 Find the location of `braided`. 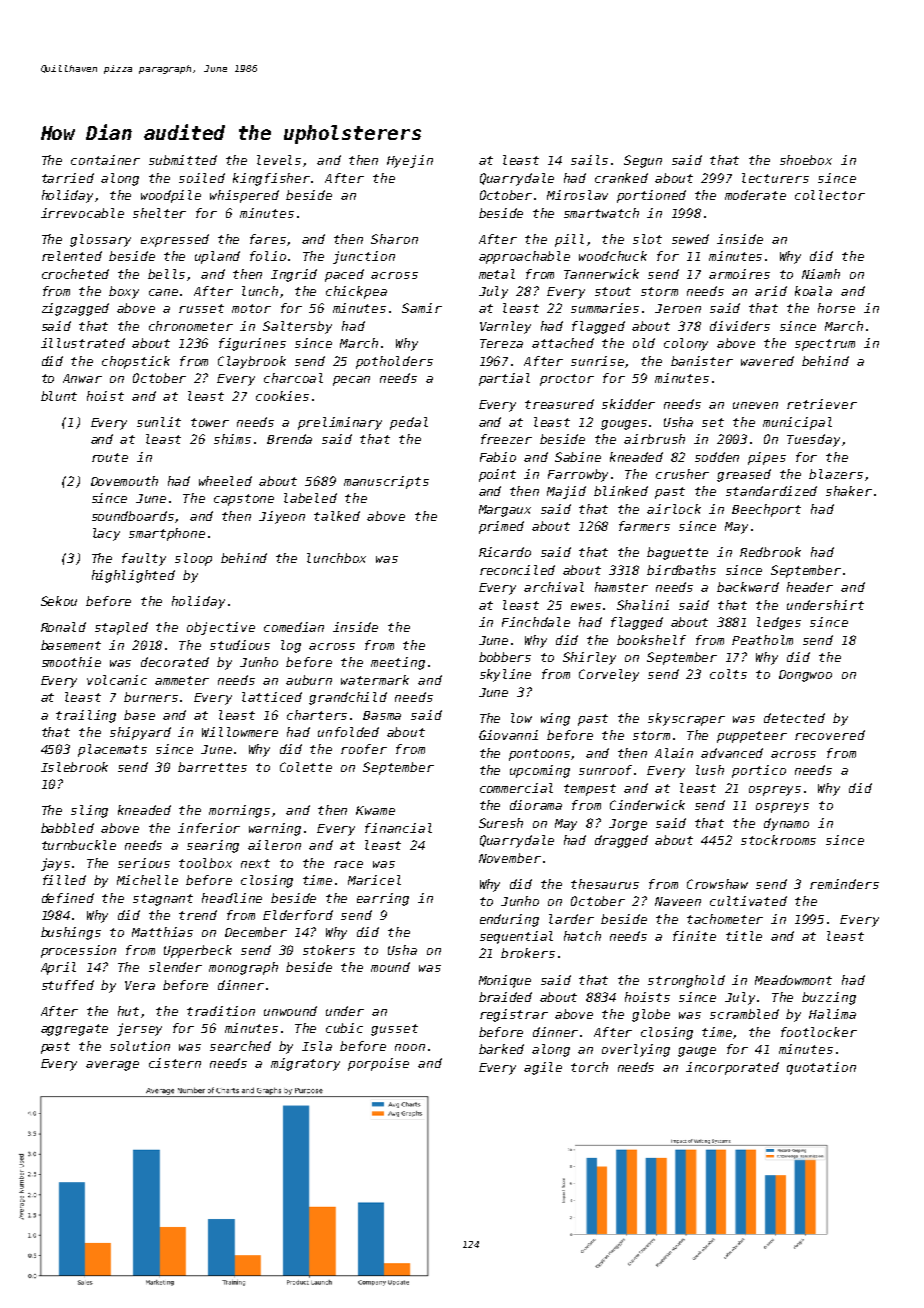

braided is located at coordinates (505, 997).
